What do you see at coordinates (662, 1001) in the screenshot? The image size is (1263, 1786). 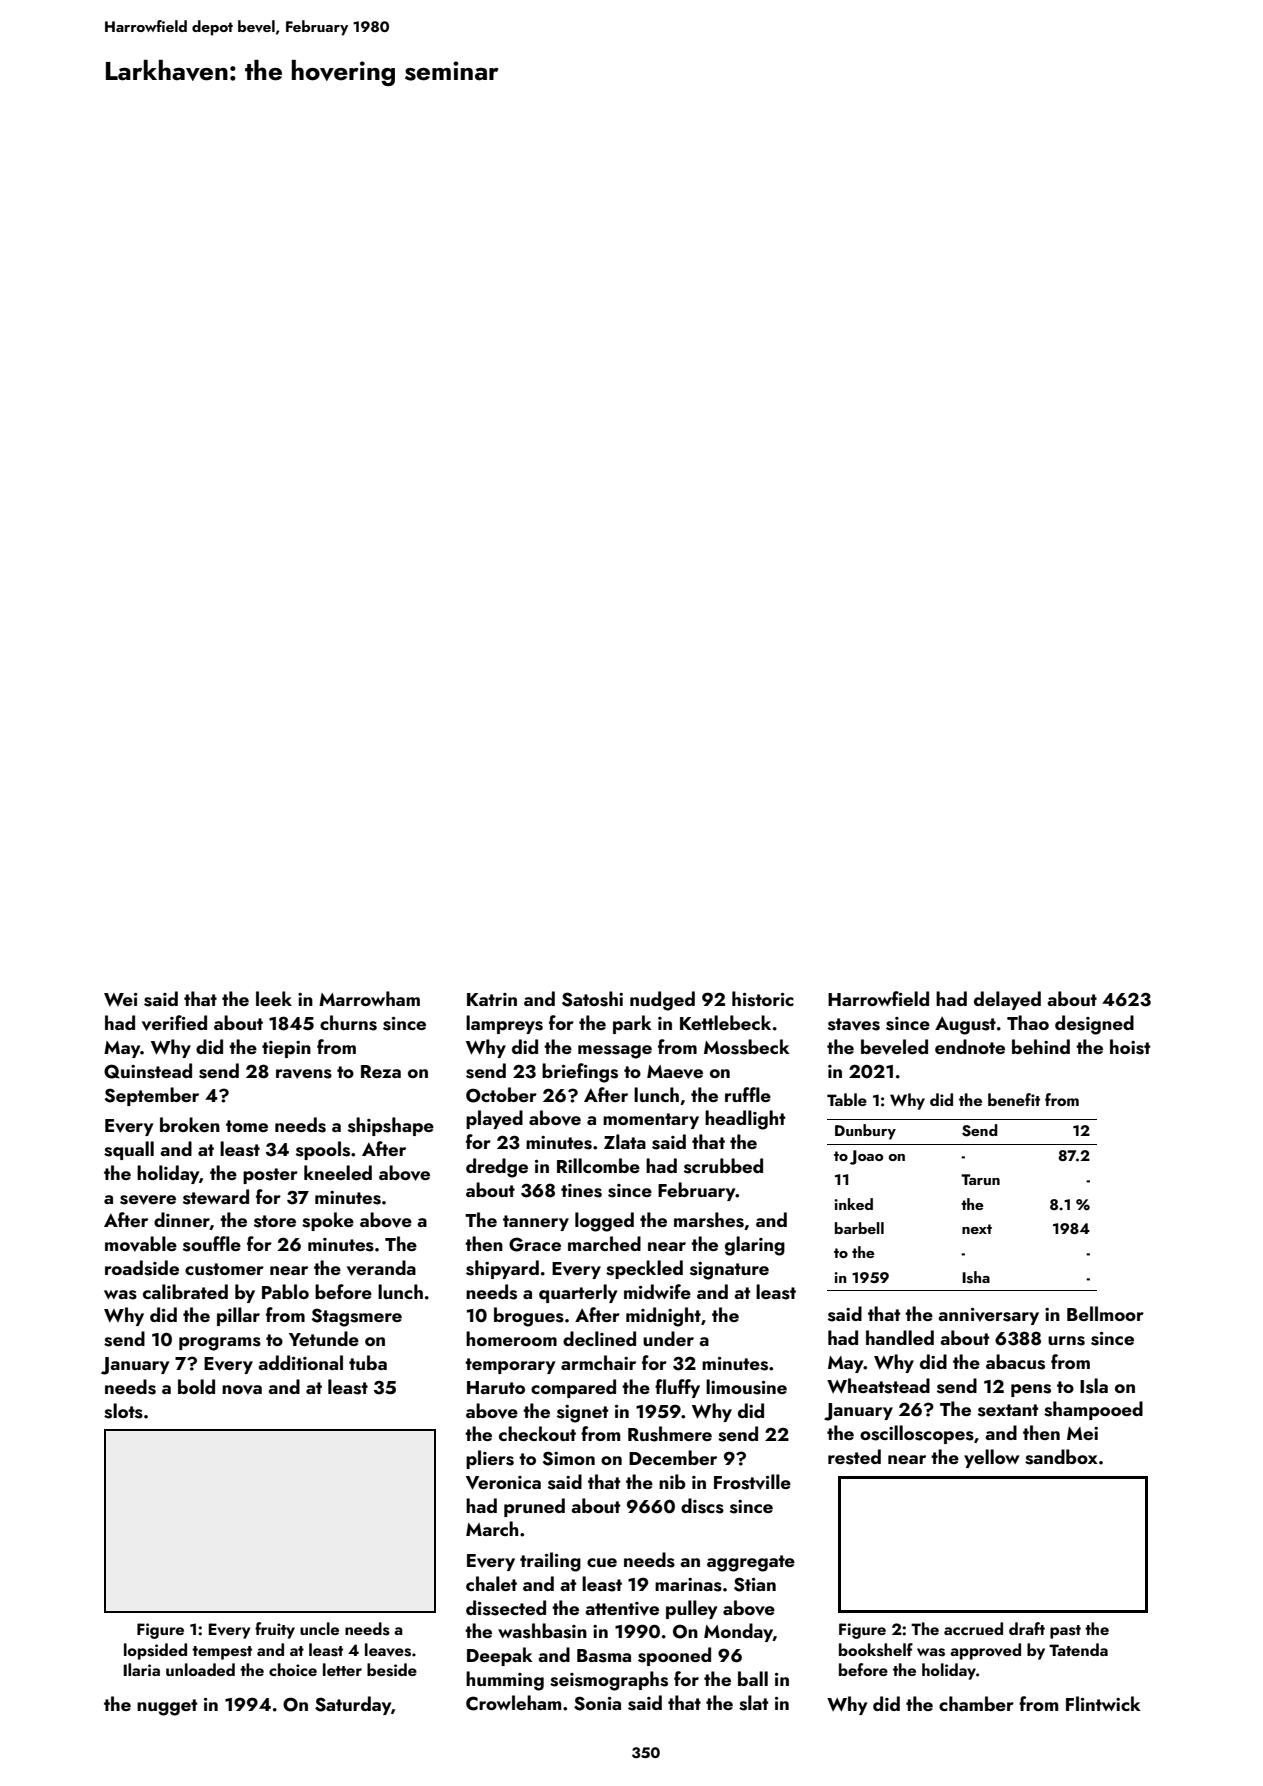 I see `nudged` at bounding box center [662, 1001].
